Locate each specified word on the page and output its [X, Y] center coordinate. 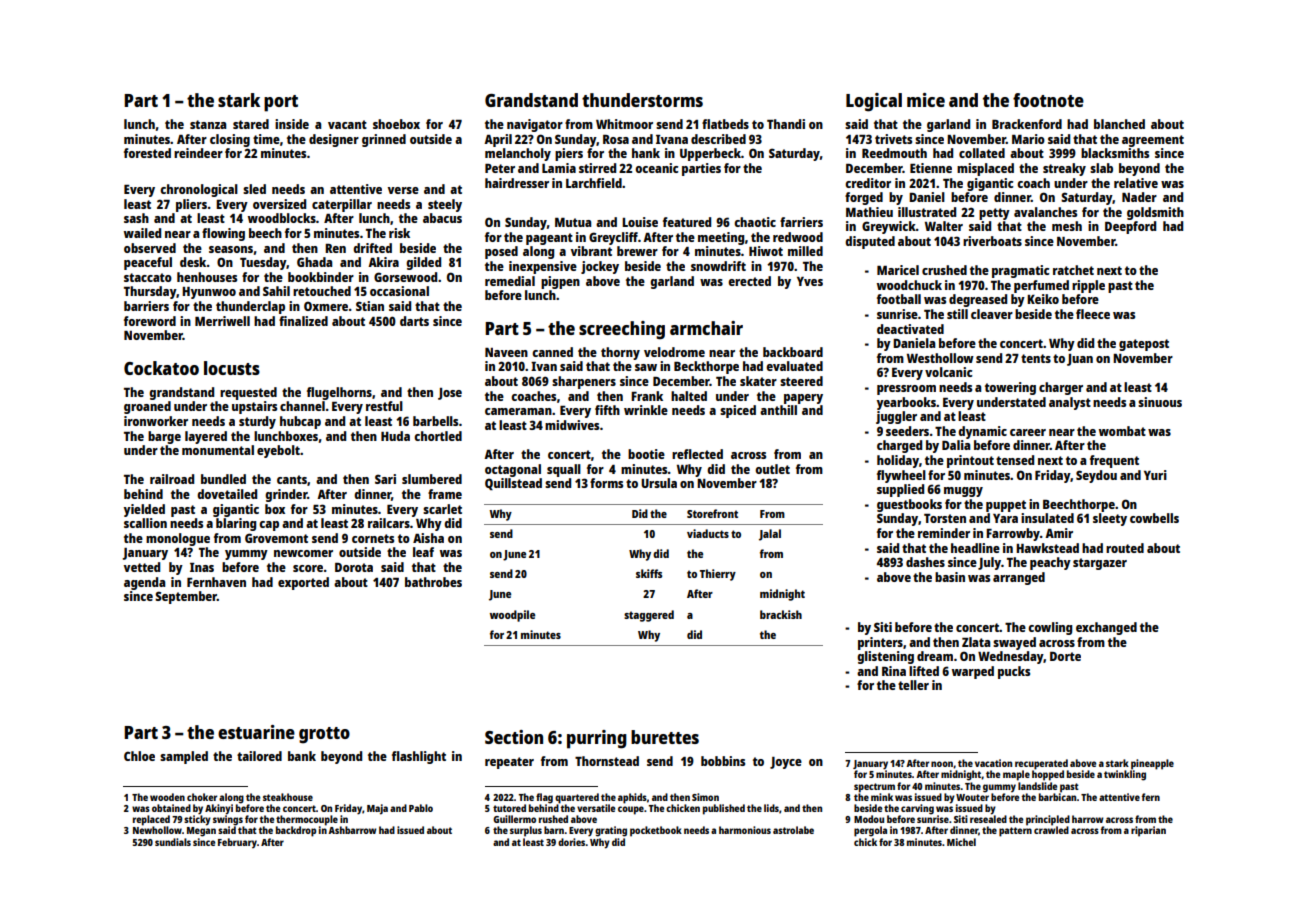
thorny [620, 353]
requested [248, 393]
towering [1010, 388]
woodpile [512, 616]
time [266, 139]
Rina [894, 671]
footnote [1048, 100]
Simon [705, 797]
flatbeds [725, 124]
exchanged [1106, 628]
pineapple [1152, 764]
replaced [151, 820]
